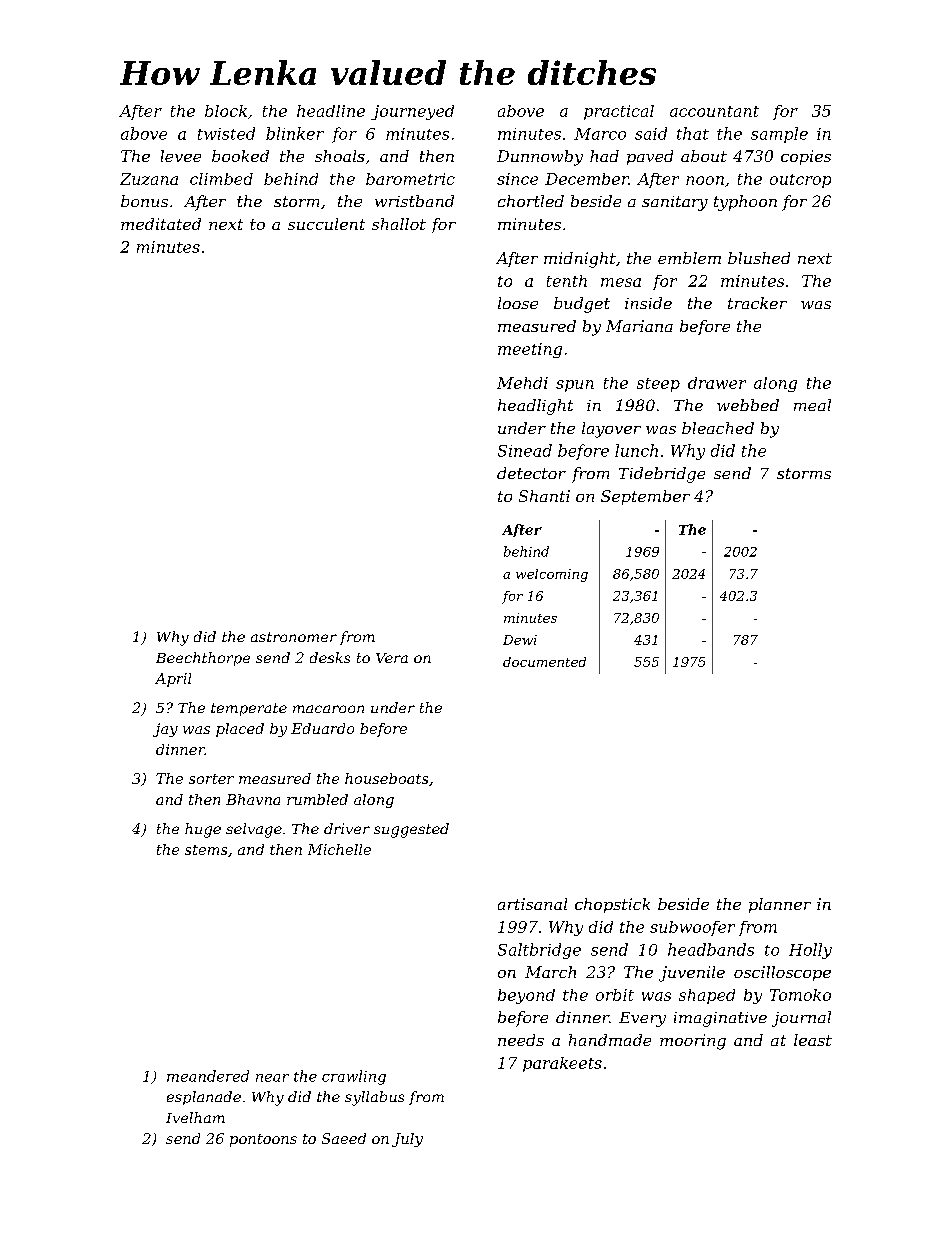  I want to click on documented, so click(544, 662).
